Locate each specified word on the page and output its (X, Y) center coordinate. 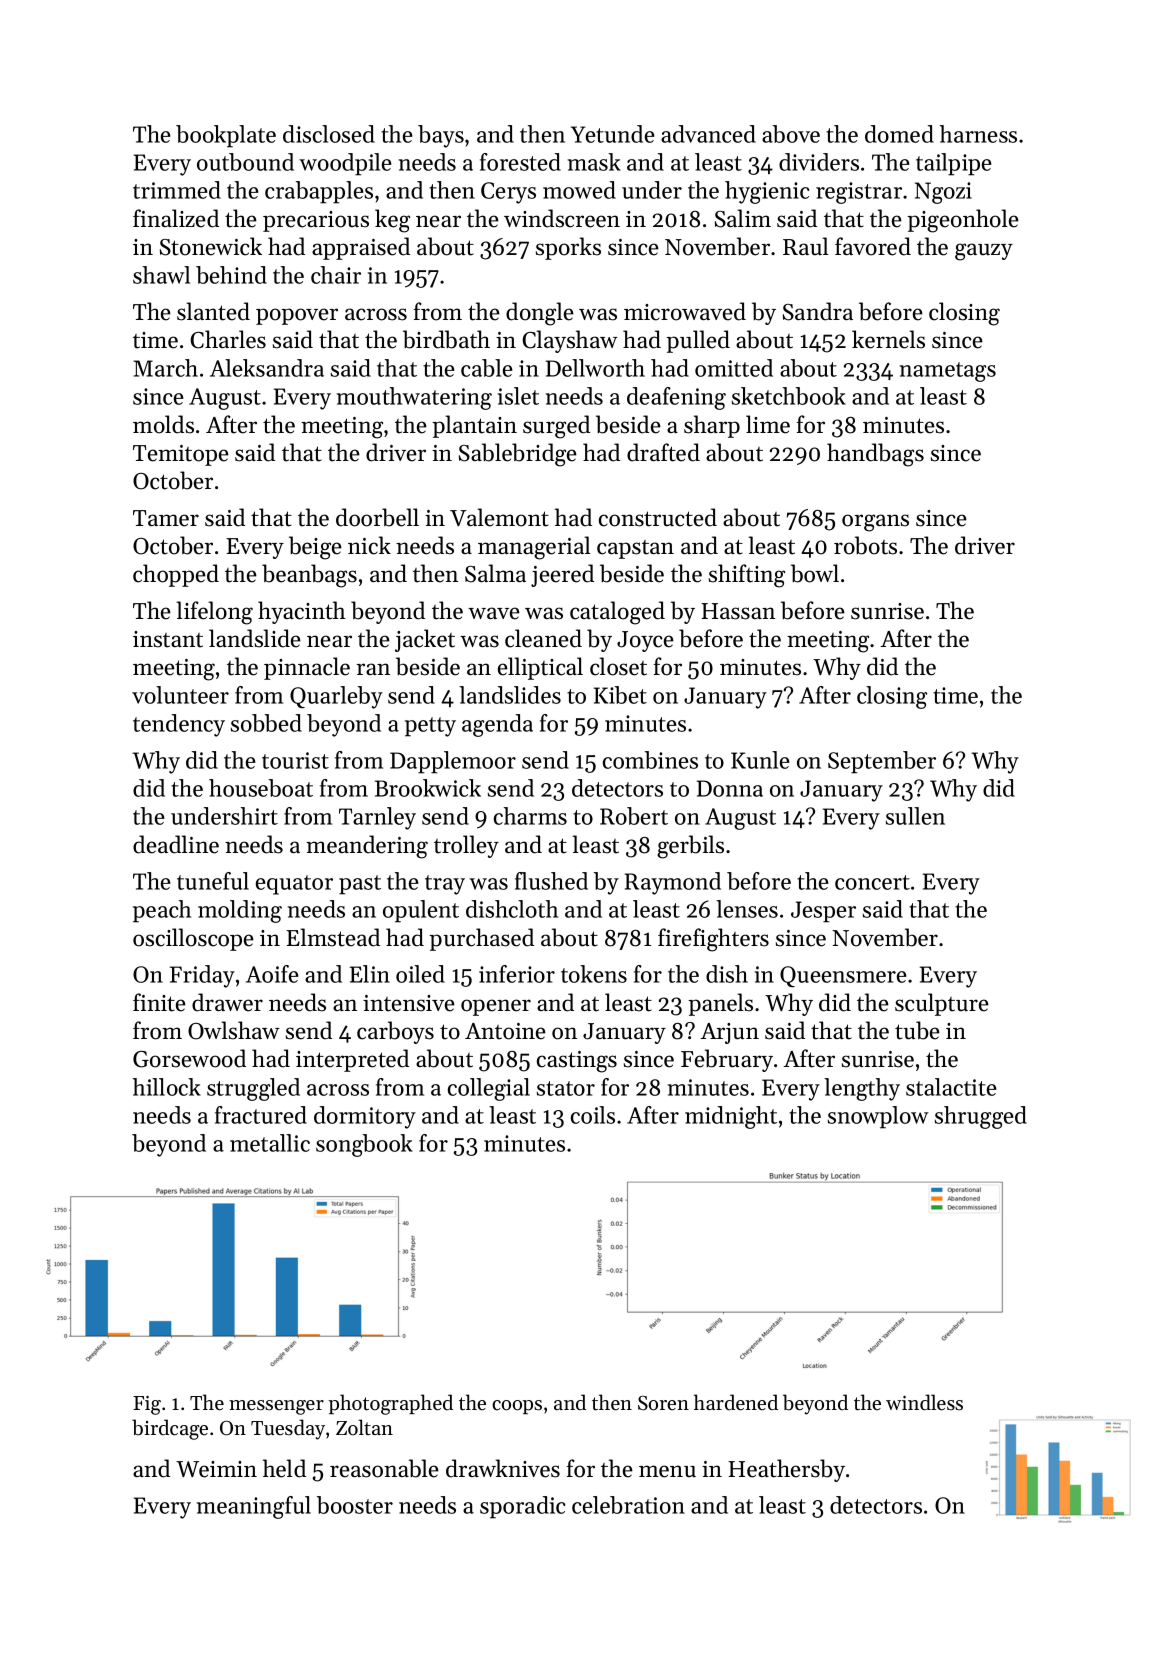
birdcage (170, 1429)
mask (594, 162)
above (791, 134)
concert (872, 882)
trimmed (177, 190)
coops (517, 1407)
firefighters (713, 940)
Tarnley (377, 818)
